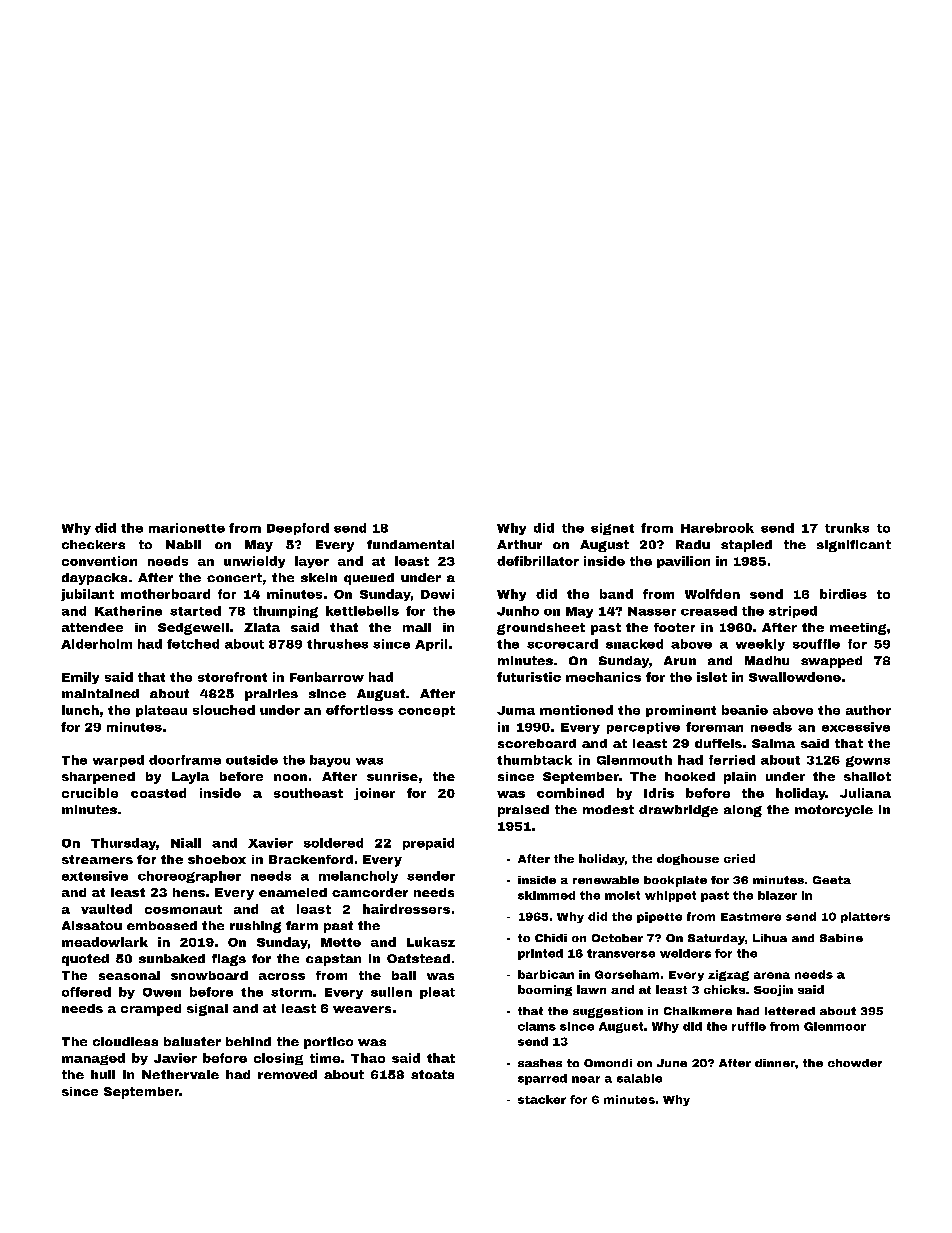 The width and height of the image is (952, 1233). I want to click on rushing, so click(255, 927).
